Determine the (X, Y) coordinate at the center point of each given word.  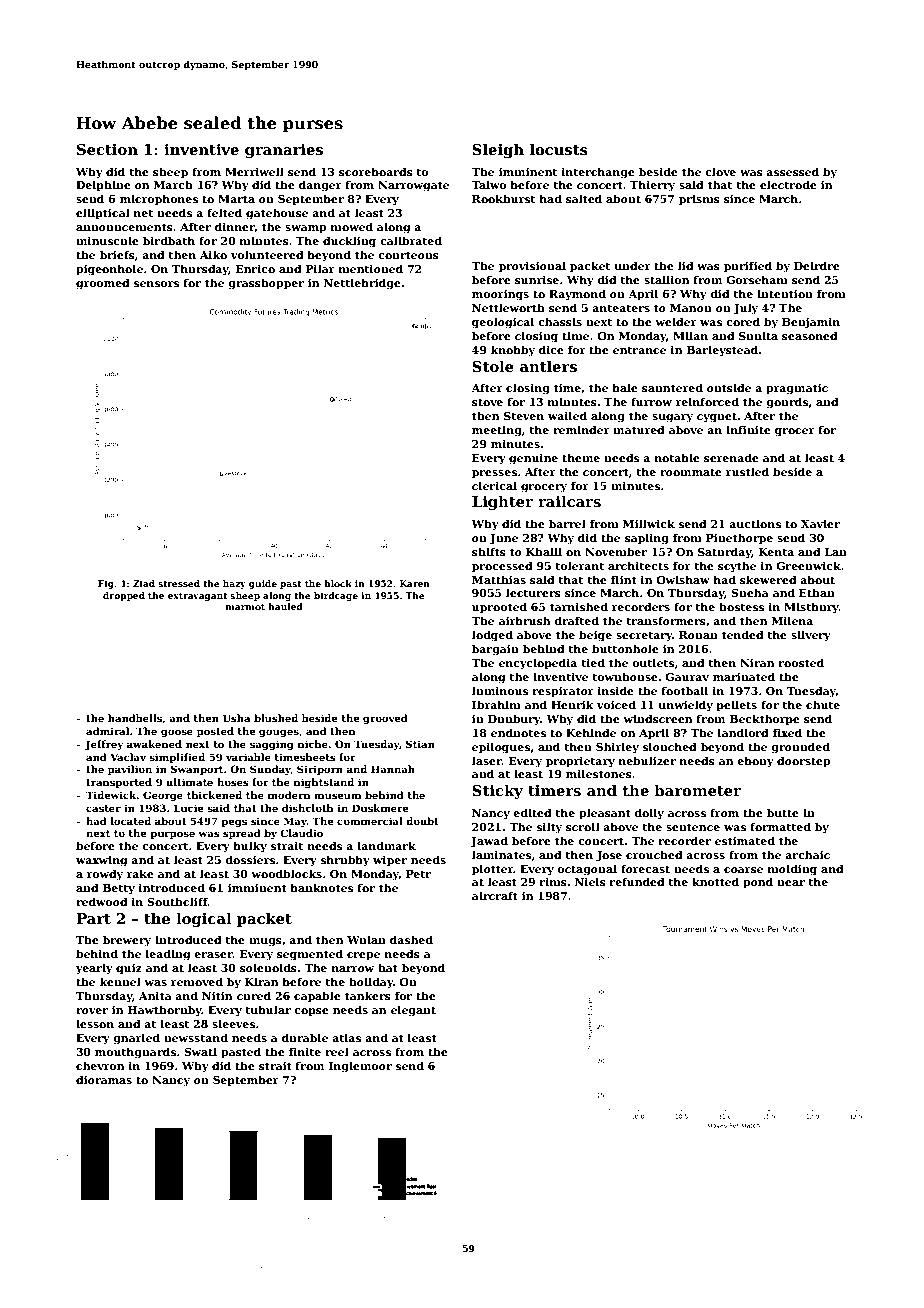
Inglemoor (360, 1067)
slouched (670, 746)
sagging (271, 745)
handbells (135, 718)
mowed (352, 226)
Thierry (652, 186)
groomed (103, 284)
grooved (385, 719)
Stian (420, 744)
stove (487, 402)
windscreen (658, 718)
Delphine (103, 185)
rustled (747, 471)
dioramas (104, 1079)
